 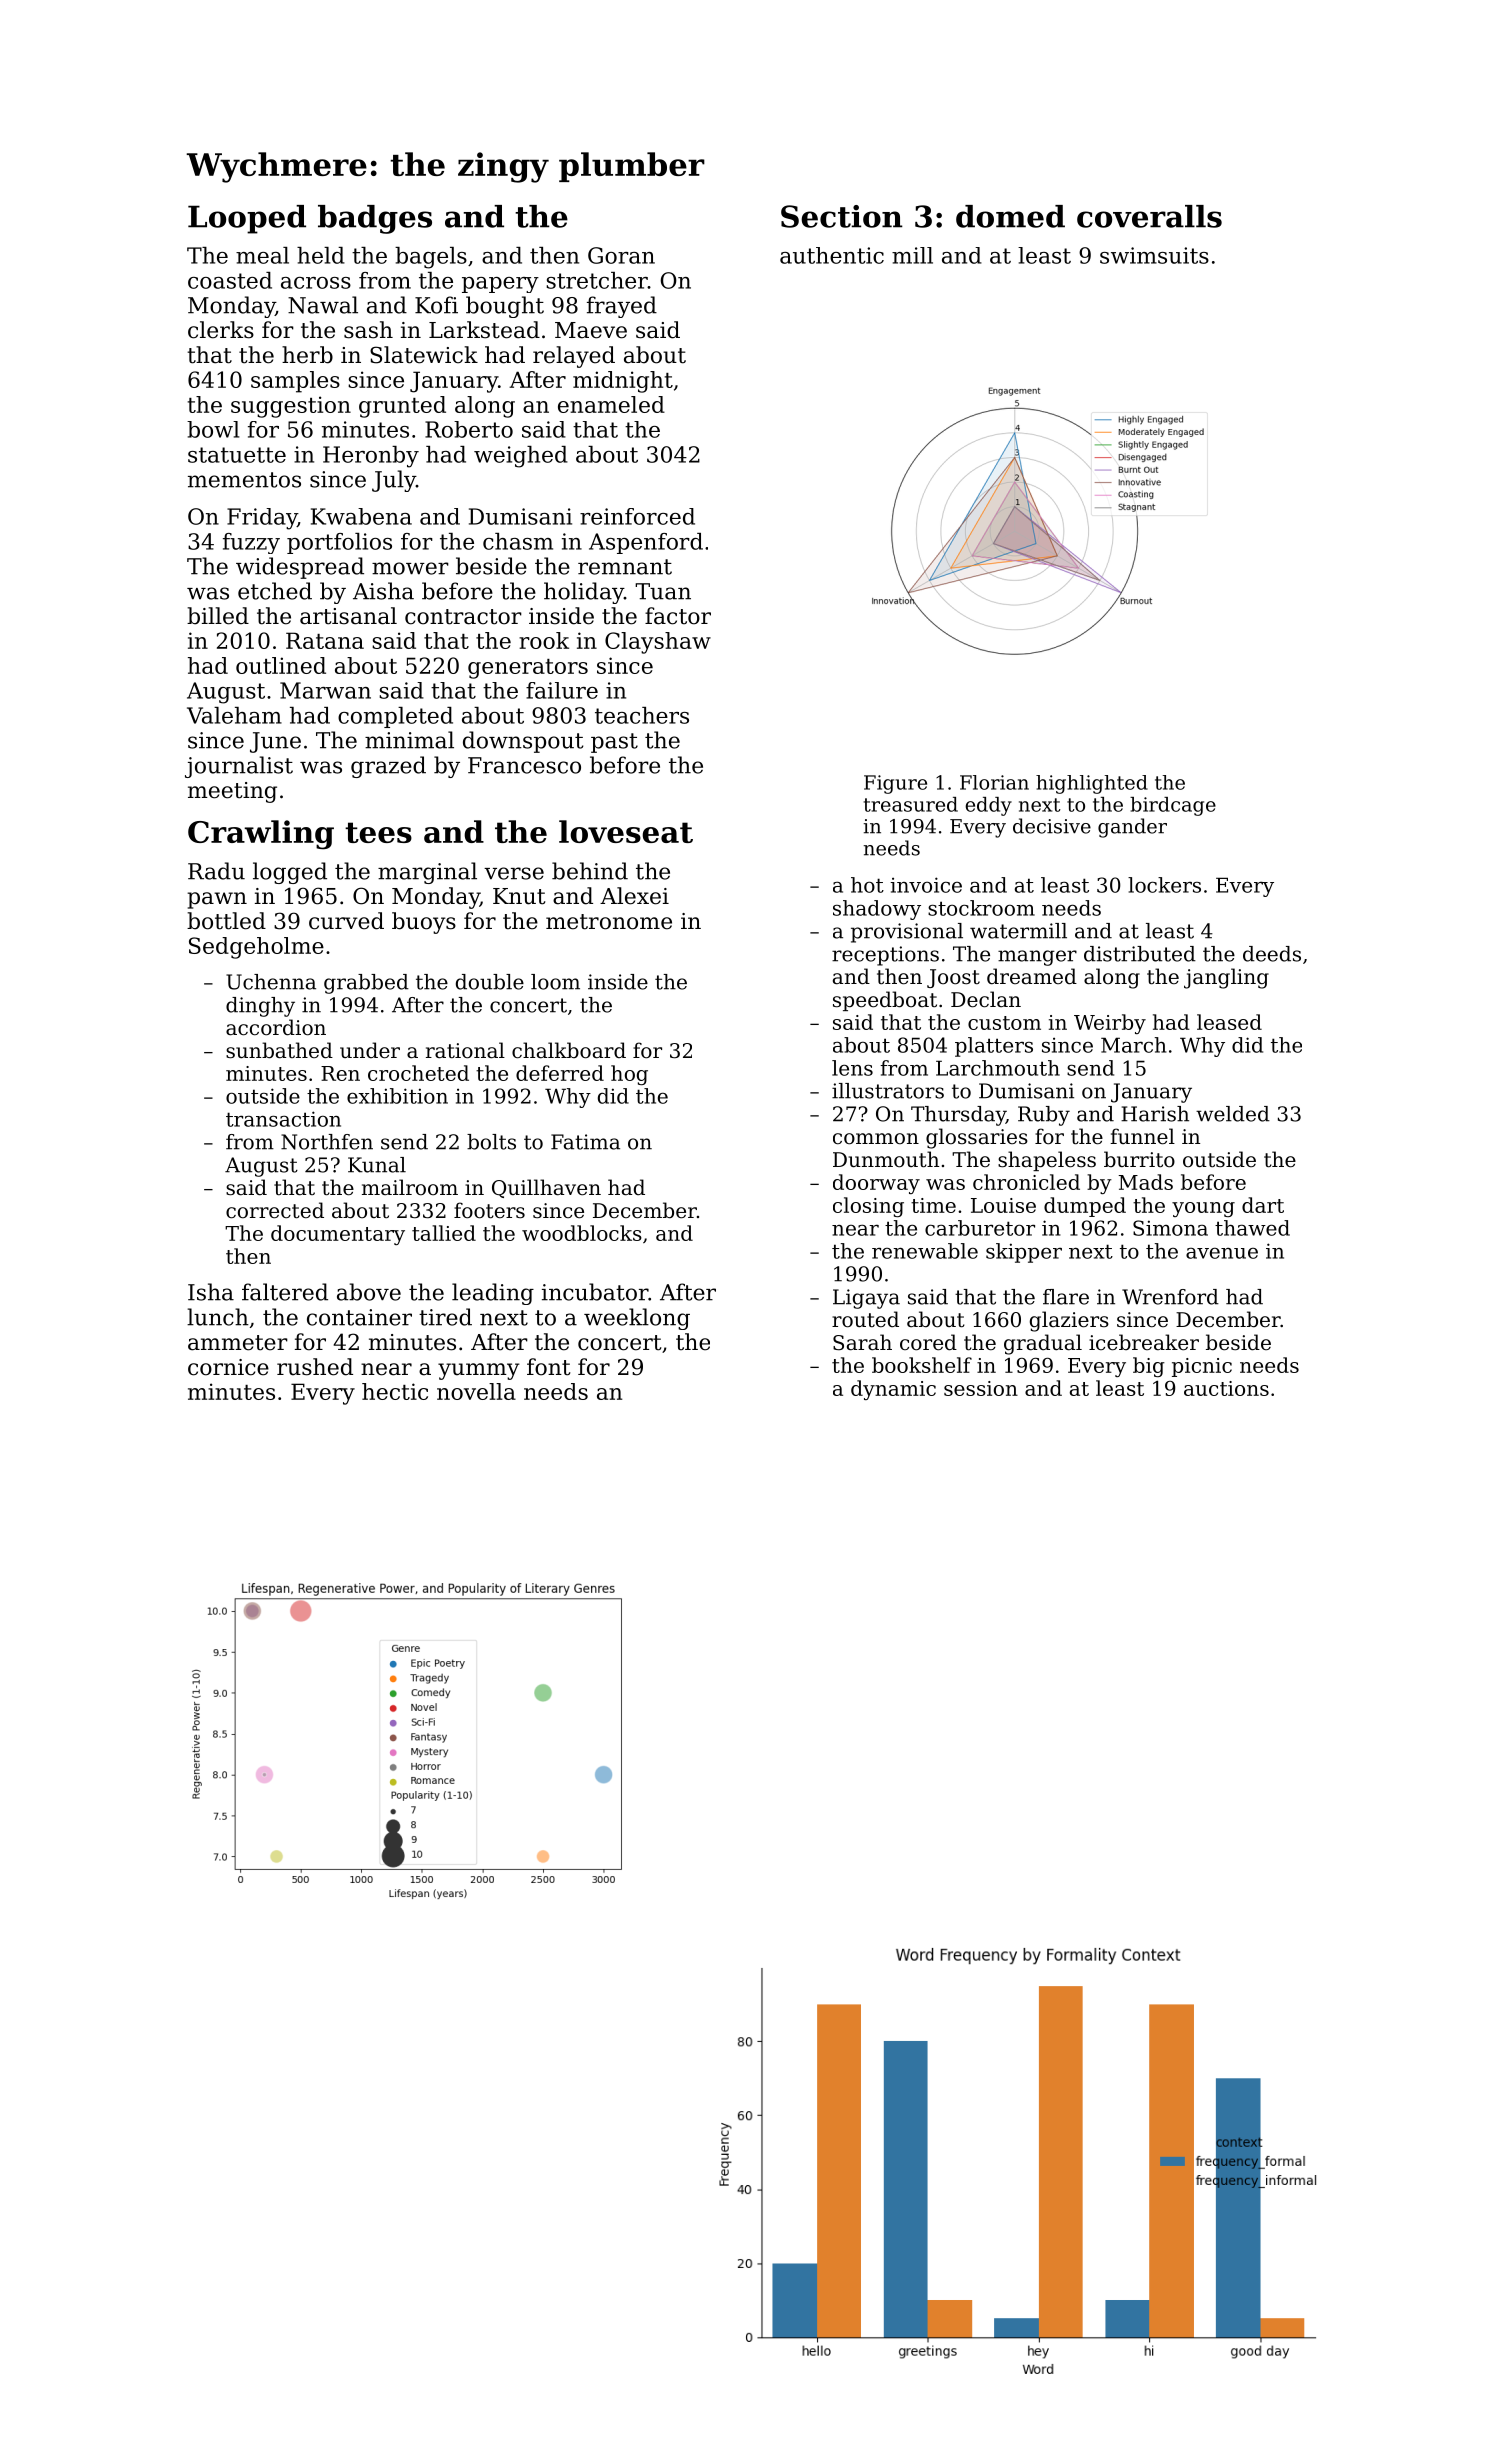 What do you see at coordinates (1149, 216) in the screenshot?
I see `coveralls` at bounding box center [1149, 216].
